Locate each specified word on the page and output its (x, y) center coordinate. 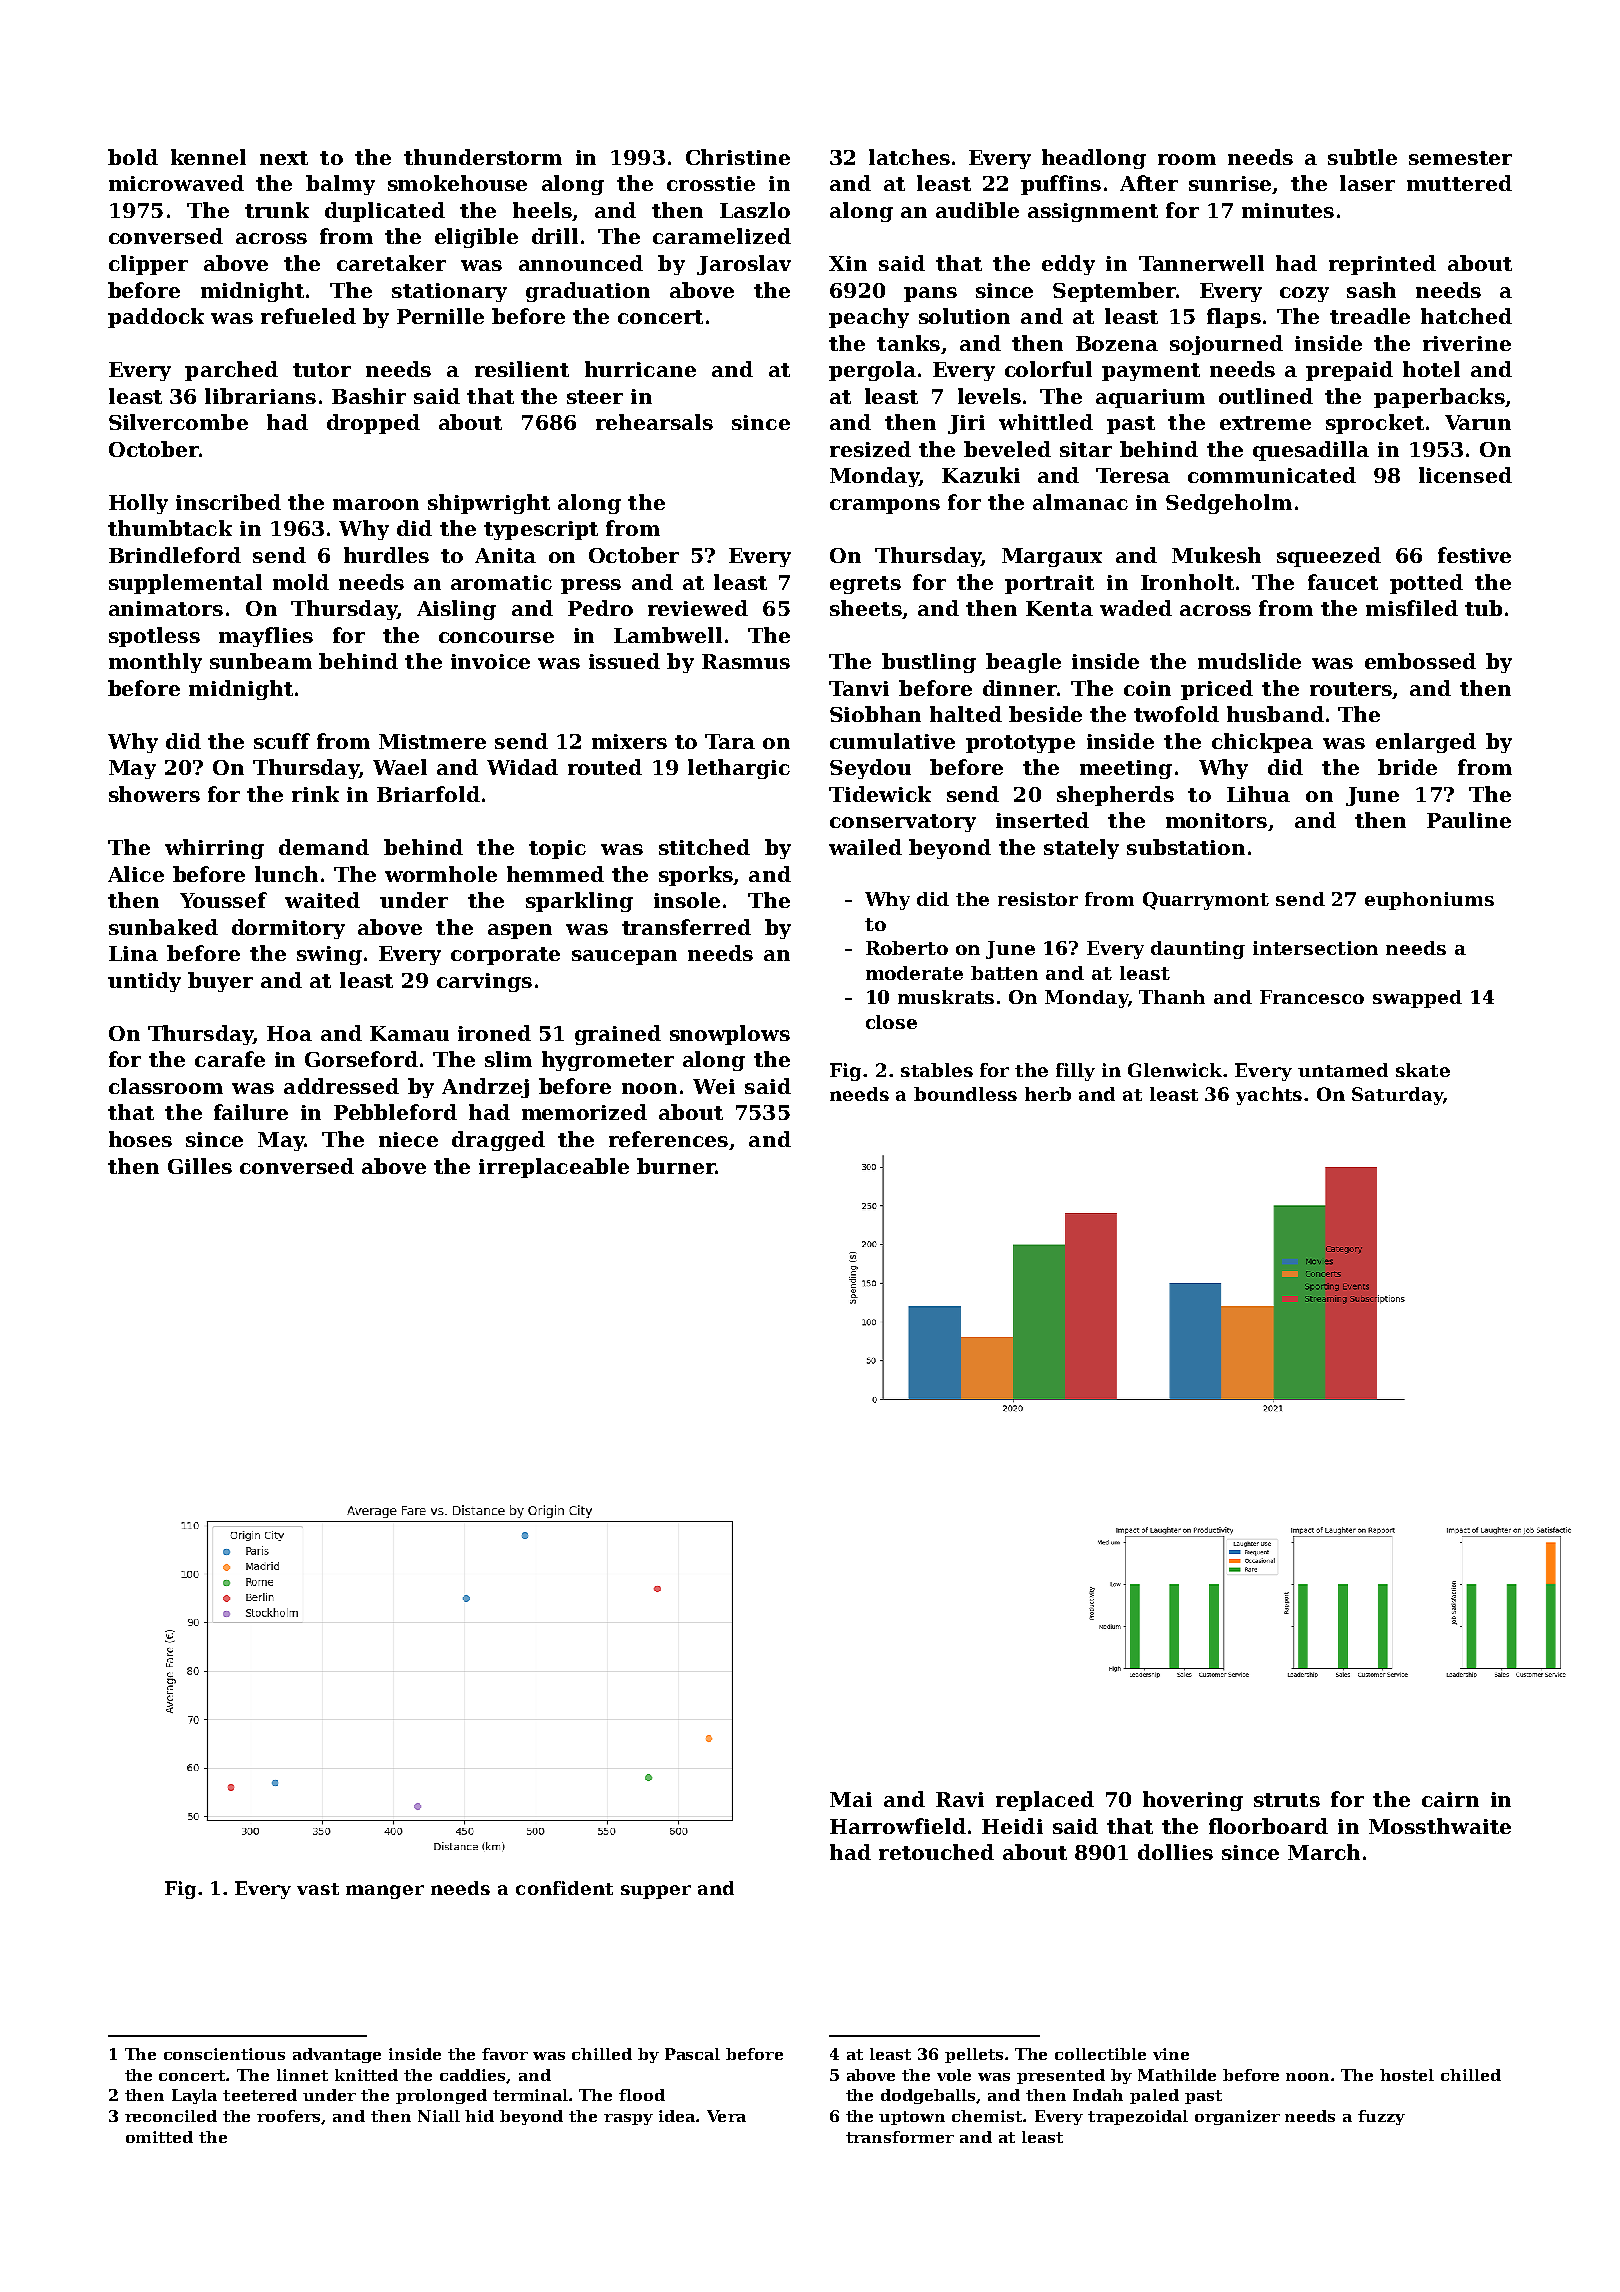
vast (318, 1889)
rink (315, 794)
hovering (1193, 1801)
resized (870, 449)
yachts (1269, 1096)
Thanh (1172, 997)
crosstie (711, 183)
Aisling (456, 610)
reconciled (171, 2116)
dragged (498, 1141)
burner (676, 1166)
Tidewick (880, 794)
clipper (148, 265)
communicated (1272, 475)
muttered (1459, 183)
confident (564, 1888)
